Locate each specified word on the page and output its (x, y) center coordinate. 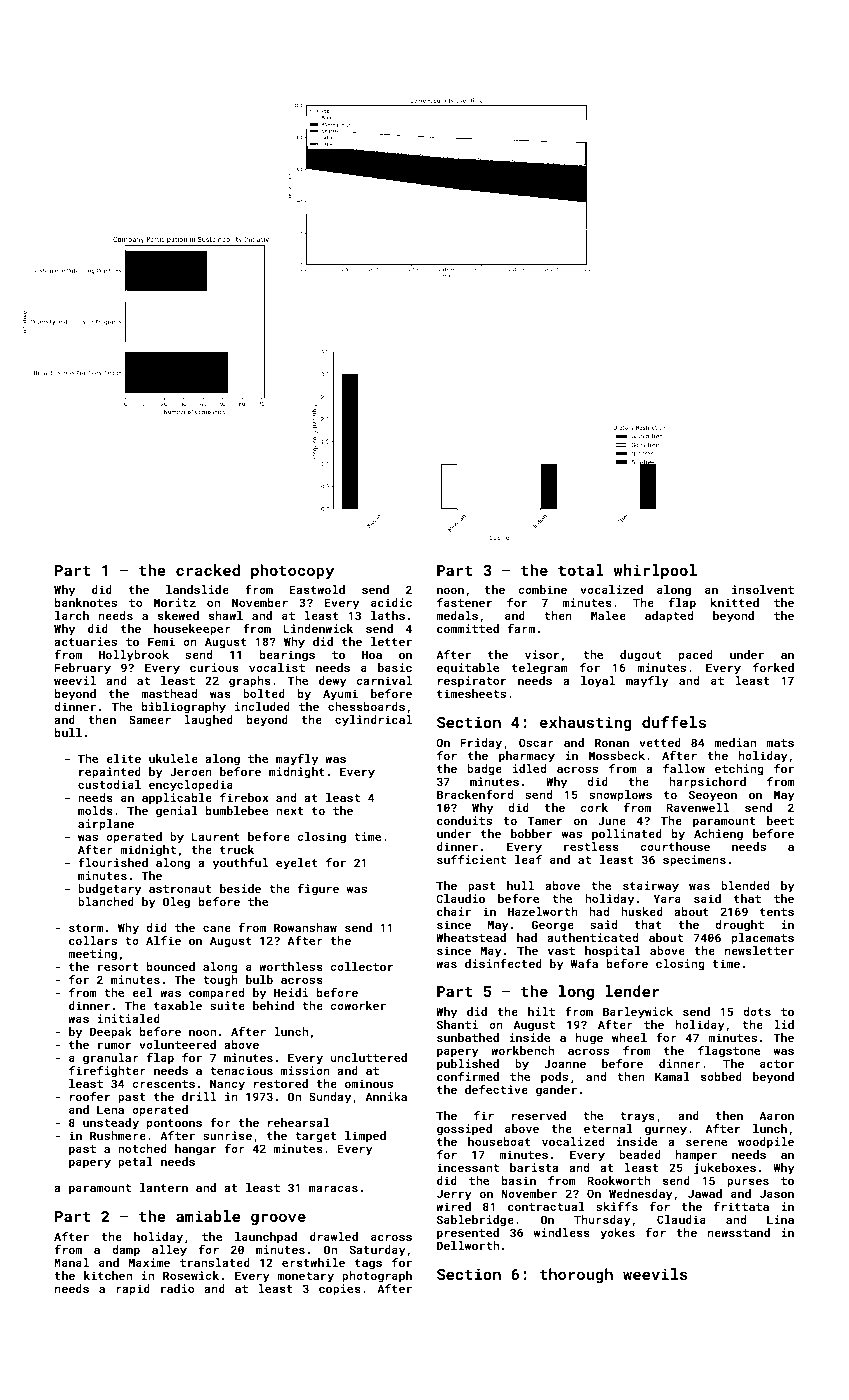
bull (68, 732)
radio (177, 1288)
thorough (576, 1275)
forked (773, 667)
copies (340, 1290)
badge (484, 770)
